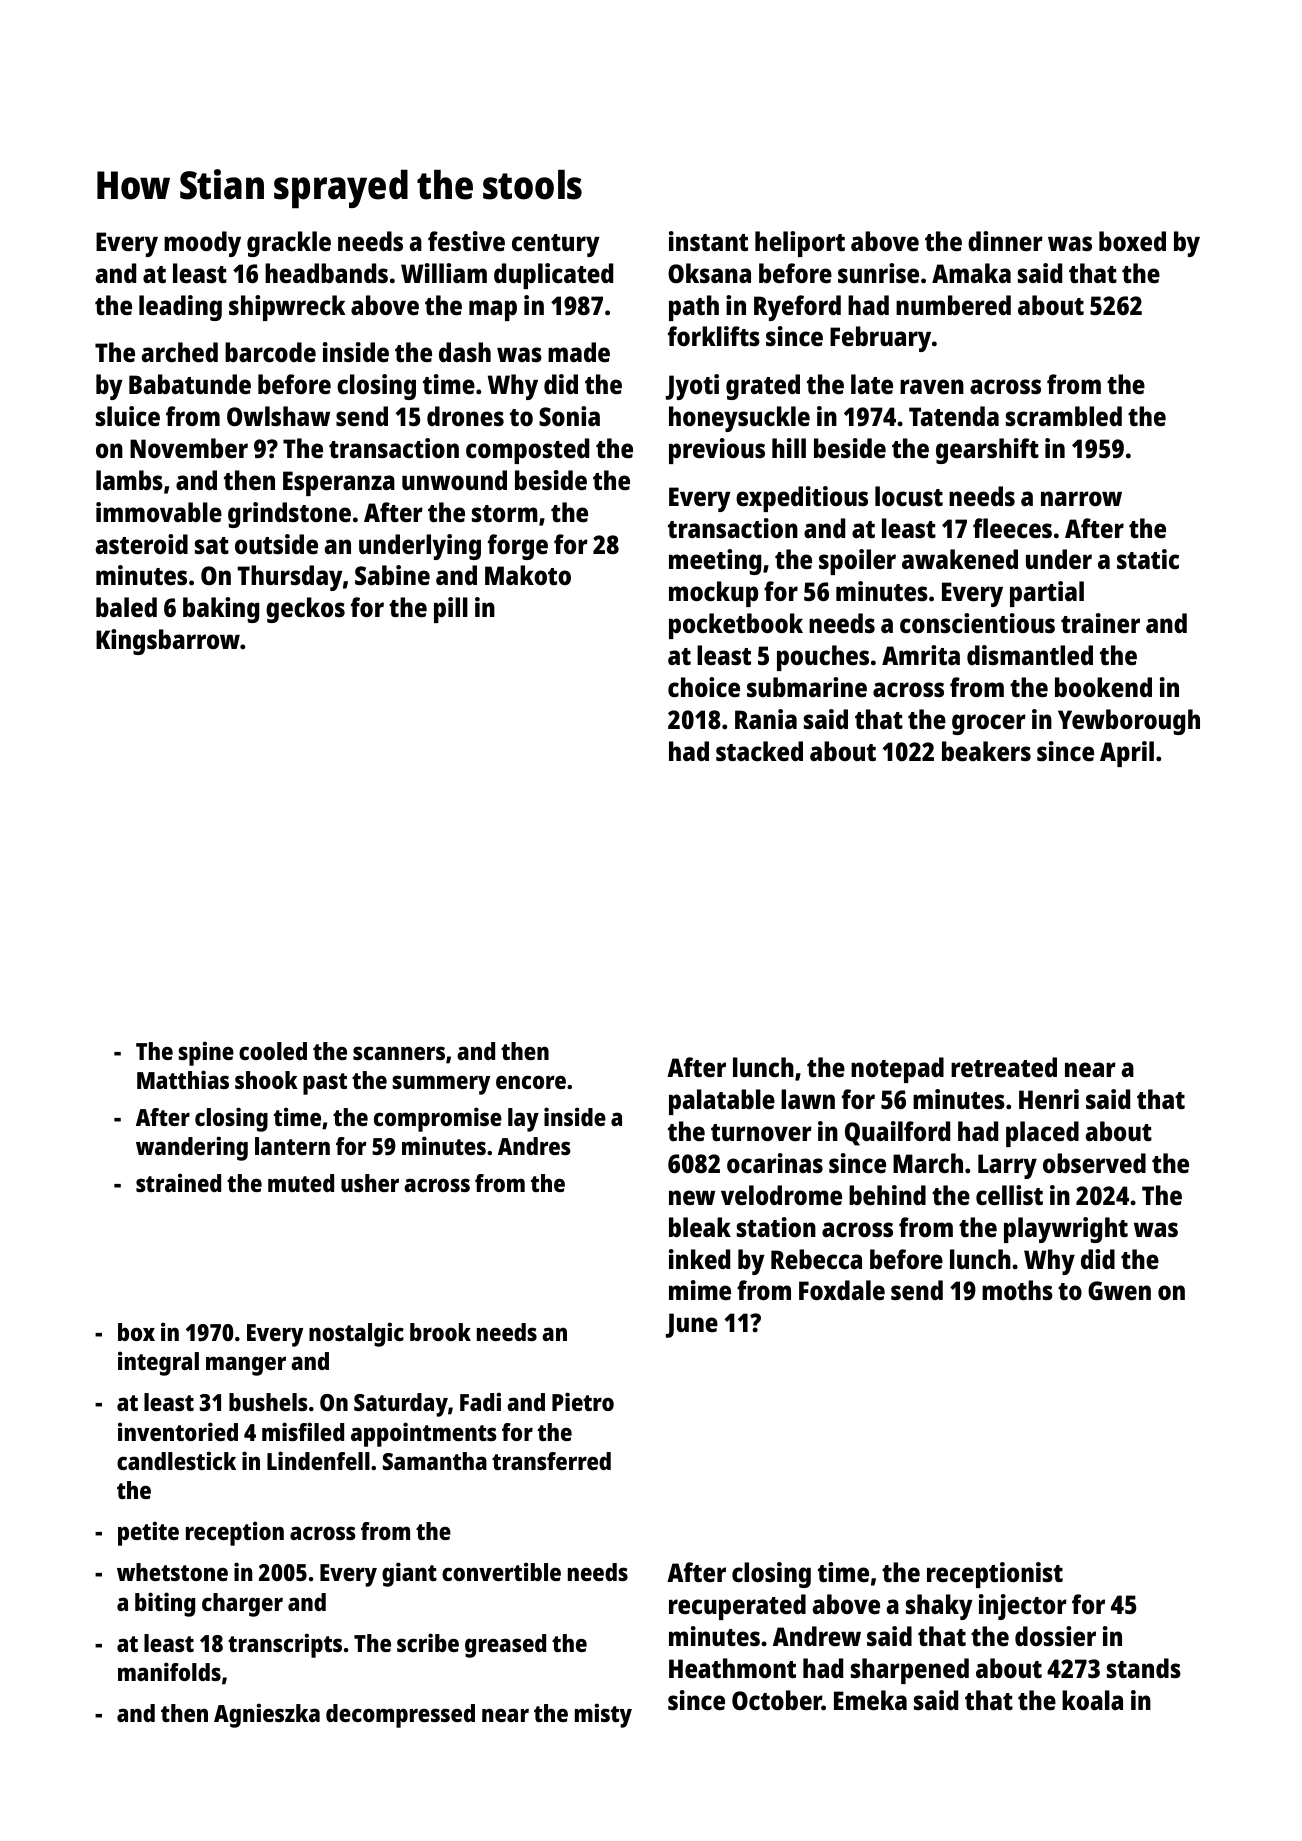 The height and width of the image is (1841, 1302). I want to click on biting, so click(165, 1604).
